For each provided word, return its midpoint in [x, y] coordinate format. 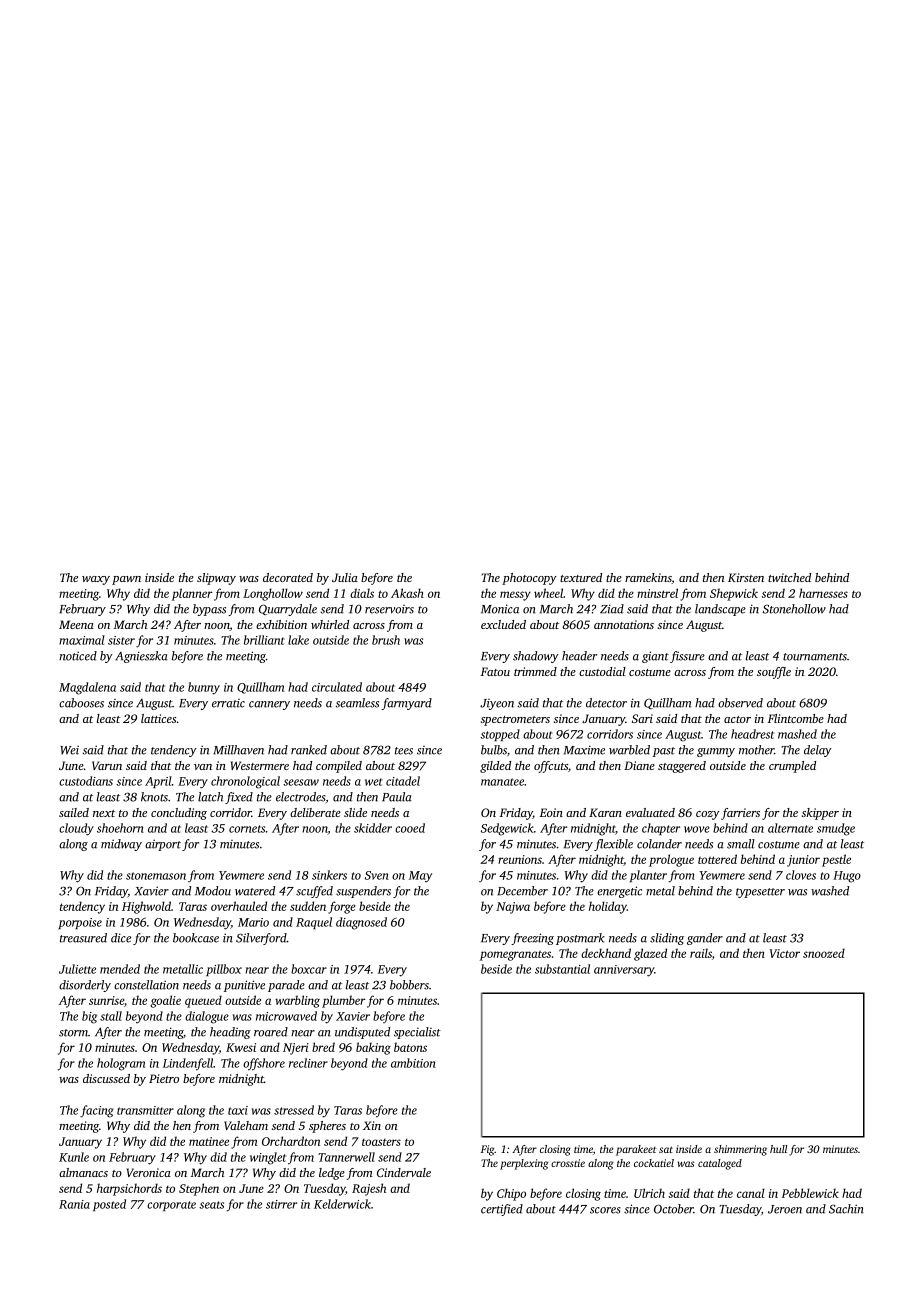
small [741, 844]
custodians [86, 781]
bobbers [409, 985]
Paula [397, 797]
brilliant [264, 640]
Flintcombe [796, 718]
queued [203, 1001]
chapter [661, 829]
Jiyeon [497, 704]
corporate [171, 1206]
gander [705, 939]
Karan [605, 812]
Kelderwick [342, 1204]
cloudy [76, 829]
